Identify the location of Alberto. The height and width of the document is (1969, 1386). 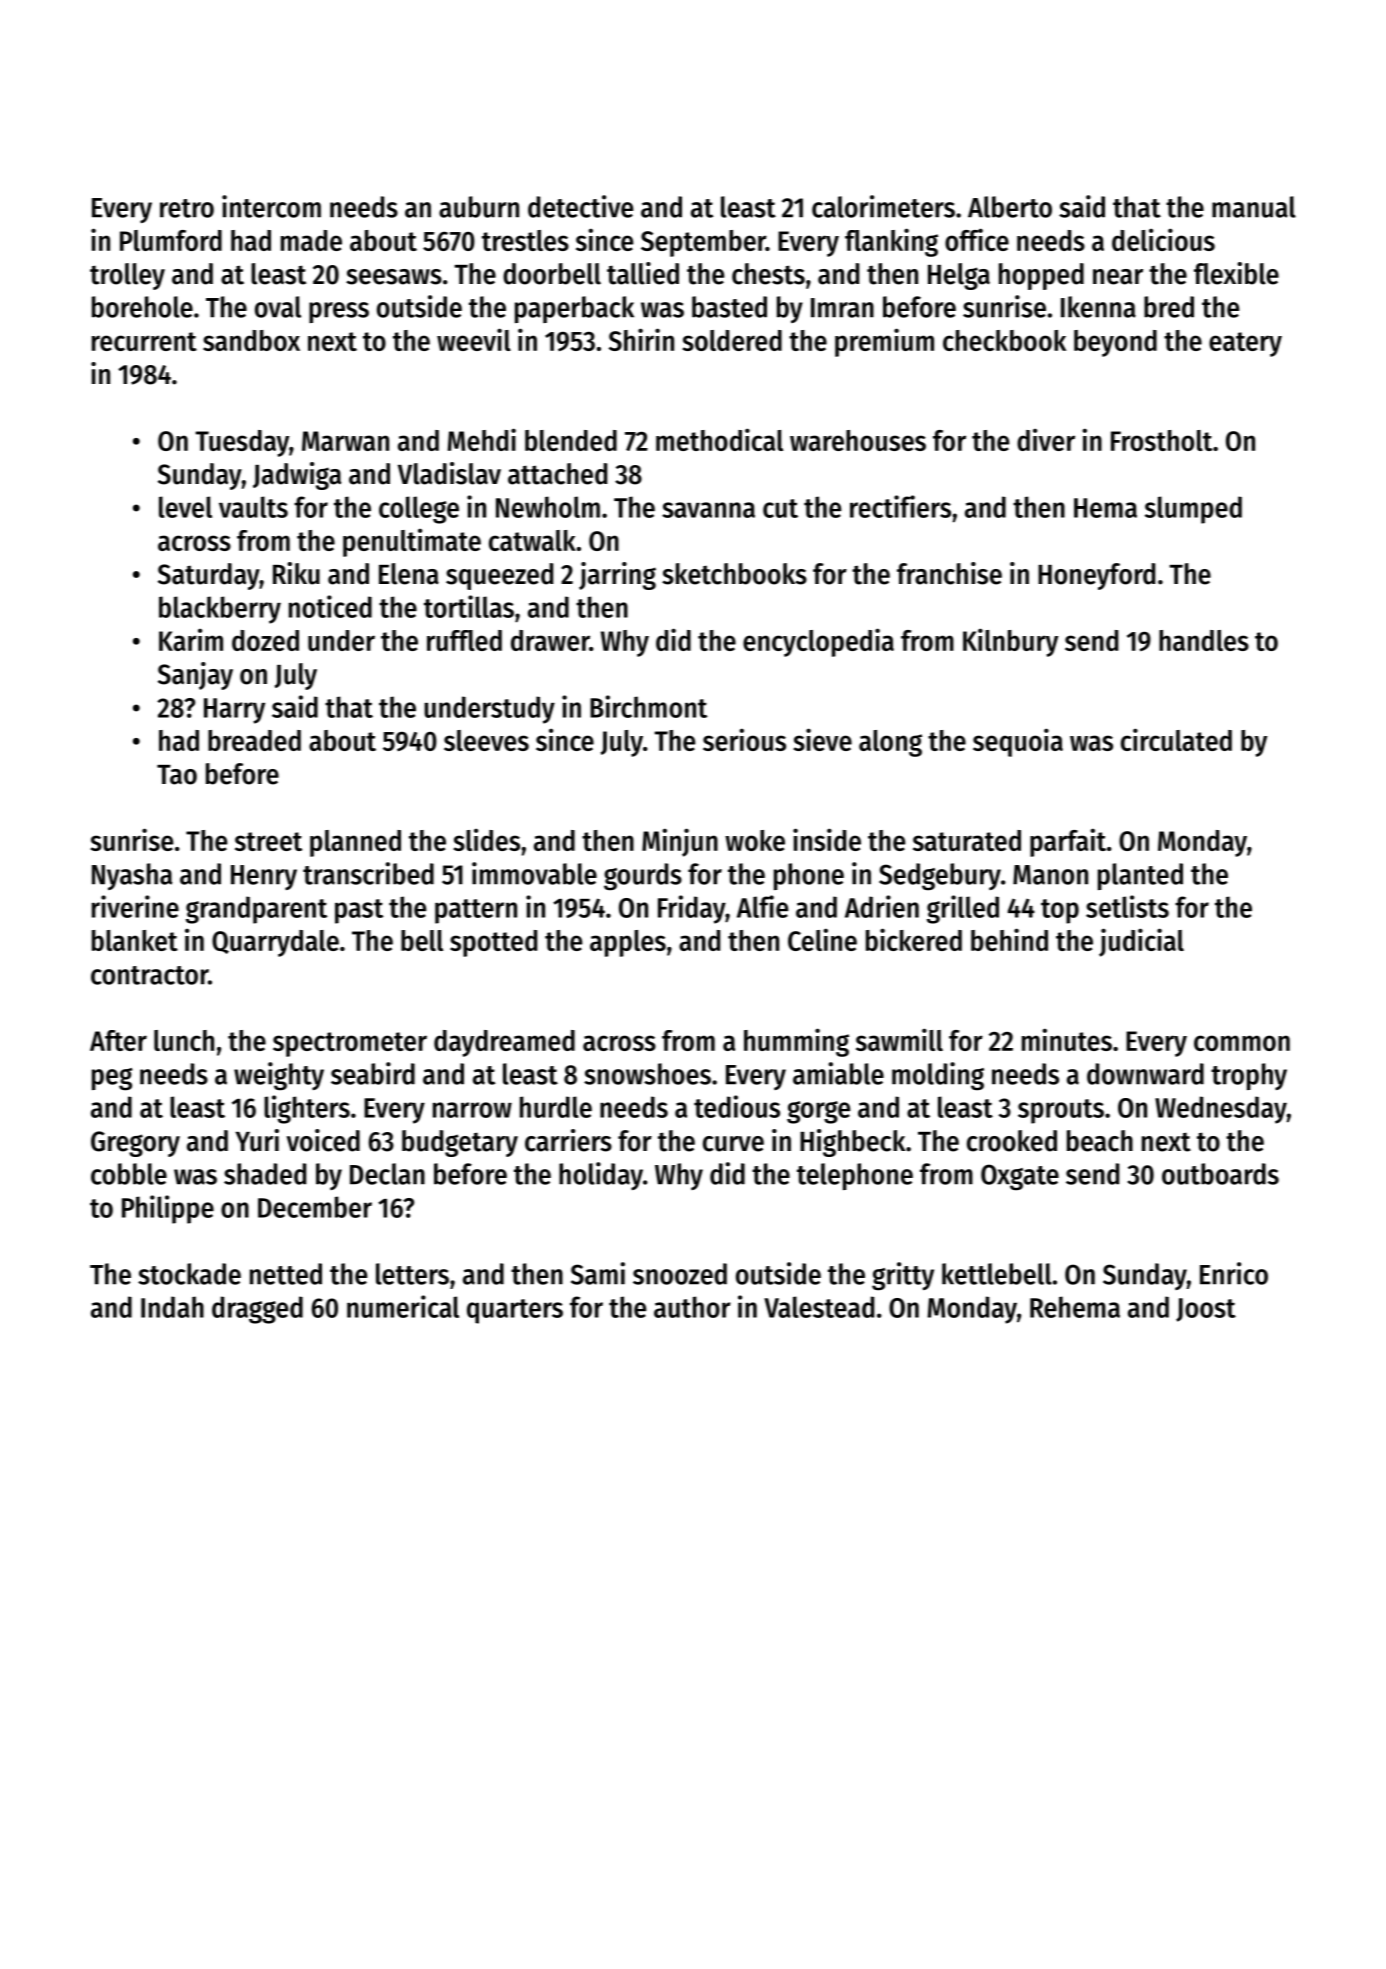
(1010, 207).
